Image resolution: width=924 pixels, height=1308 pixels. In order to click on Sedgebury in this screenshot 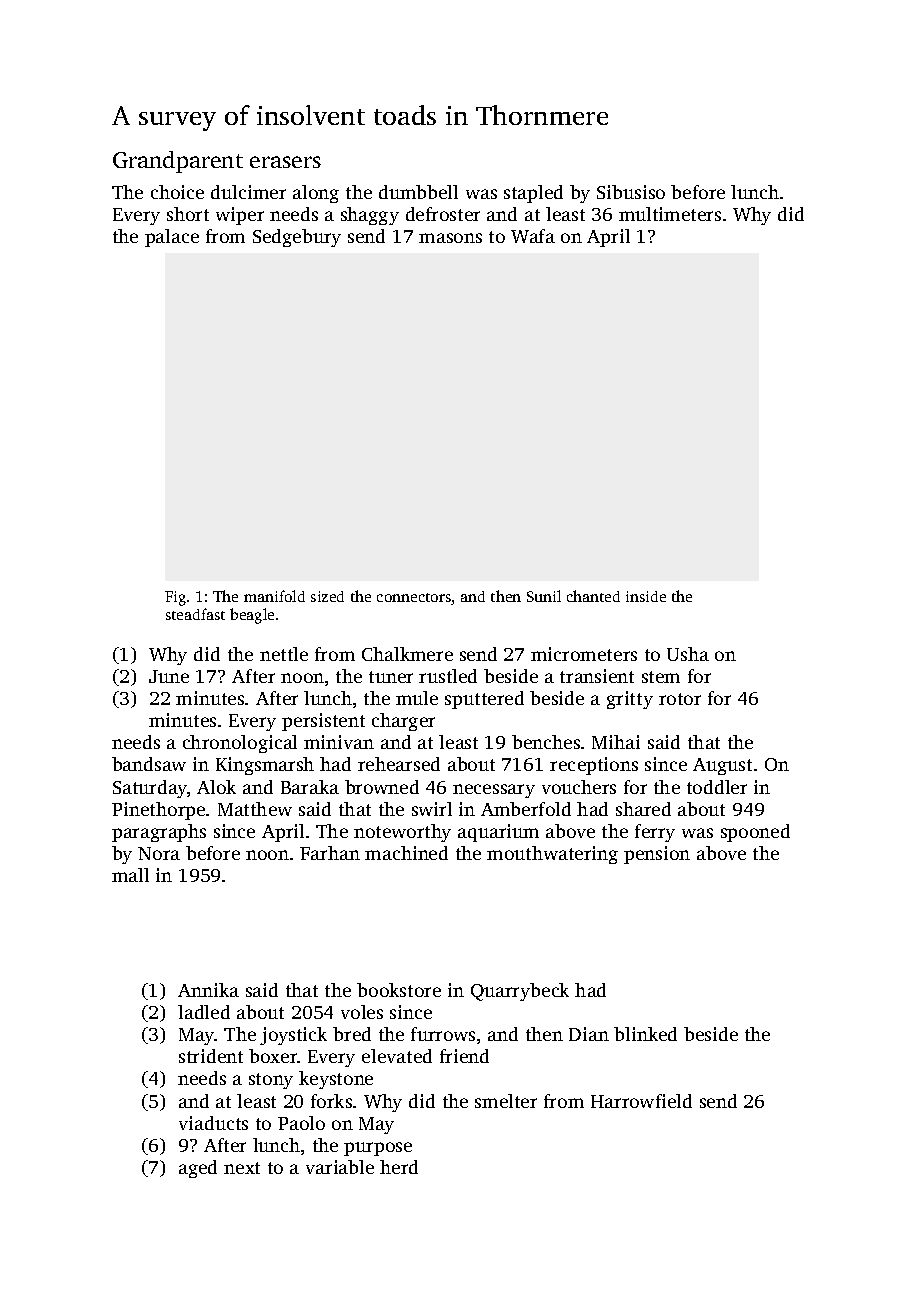, I will do `click(297, 238)`.
